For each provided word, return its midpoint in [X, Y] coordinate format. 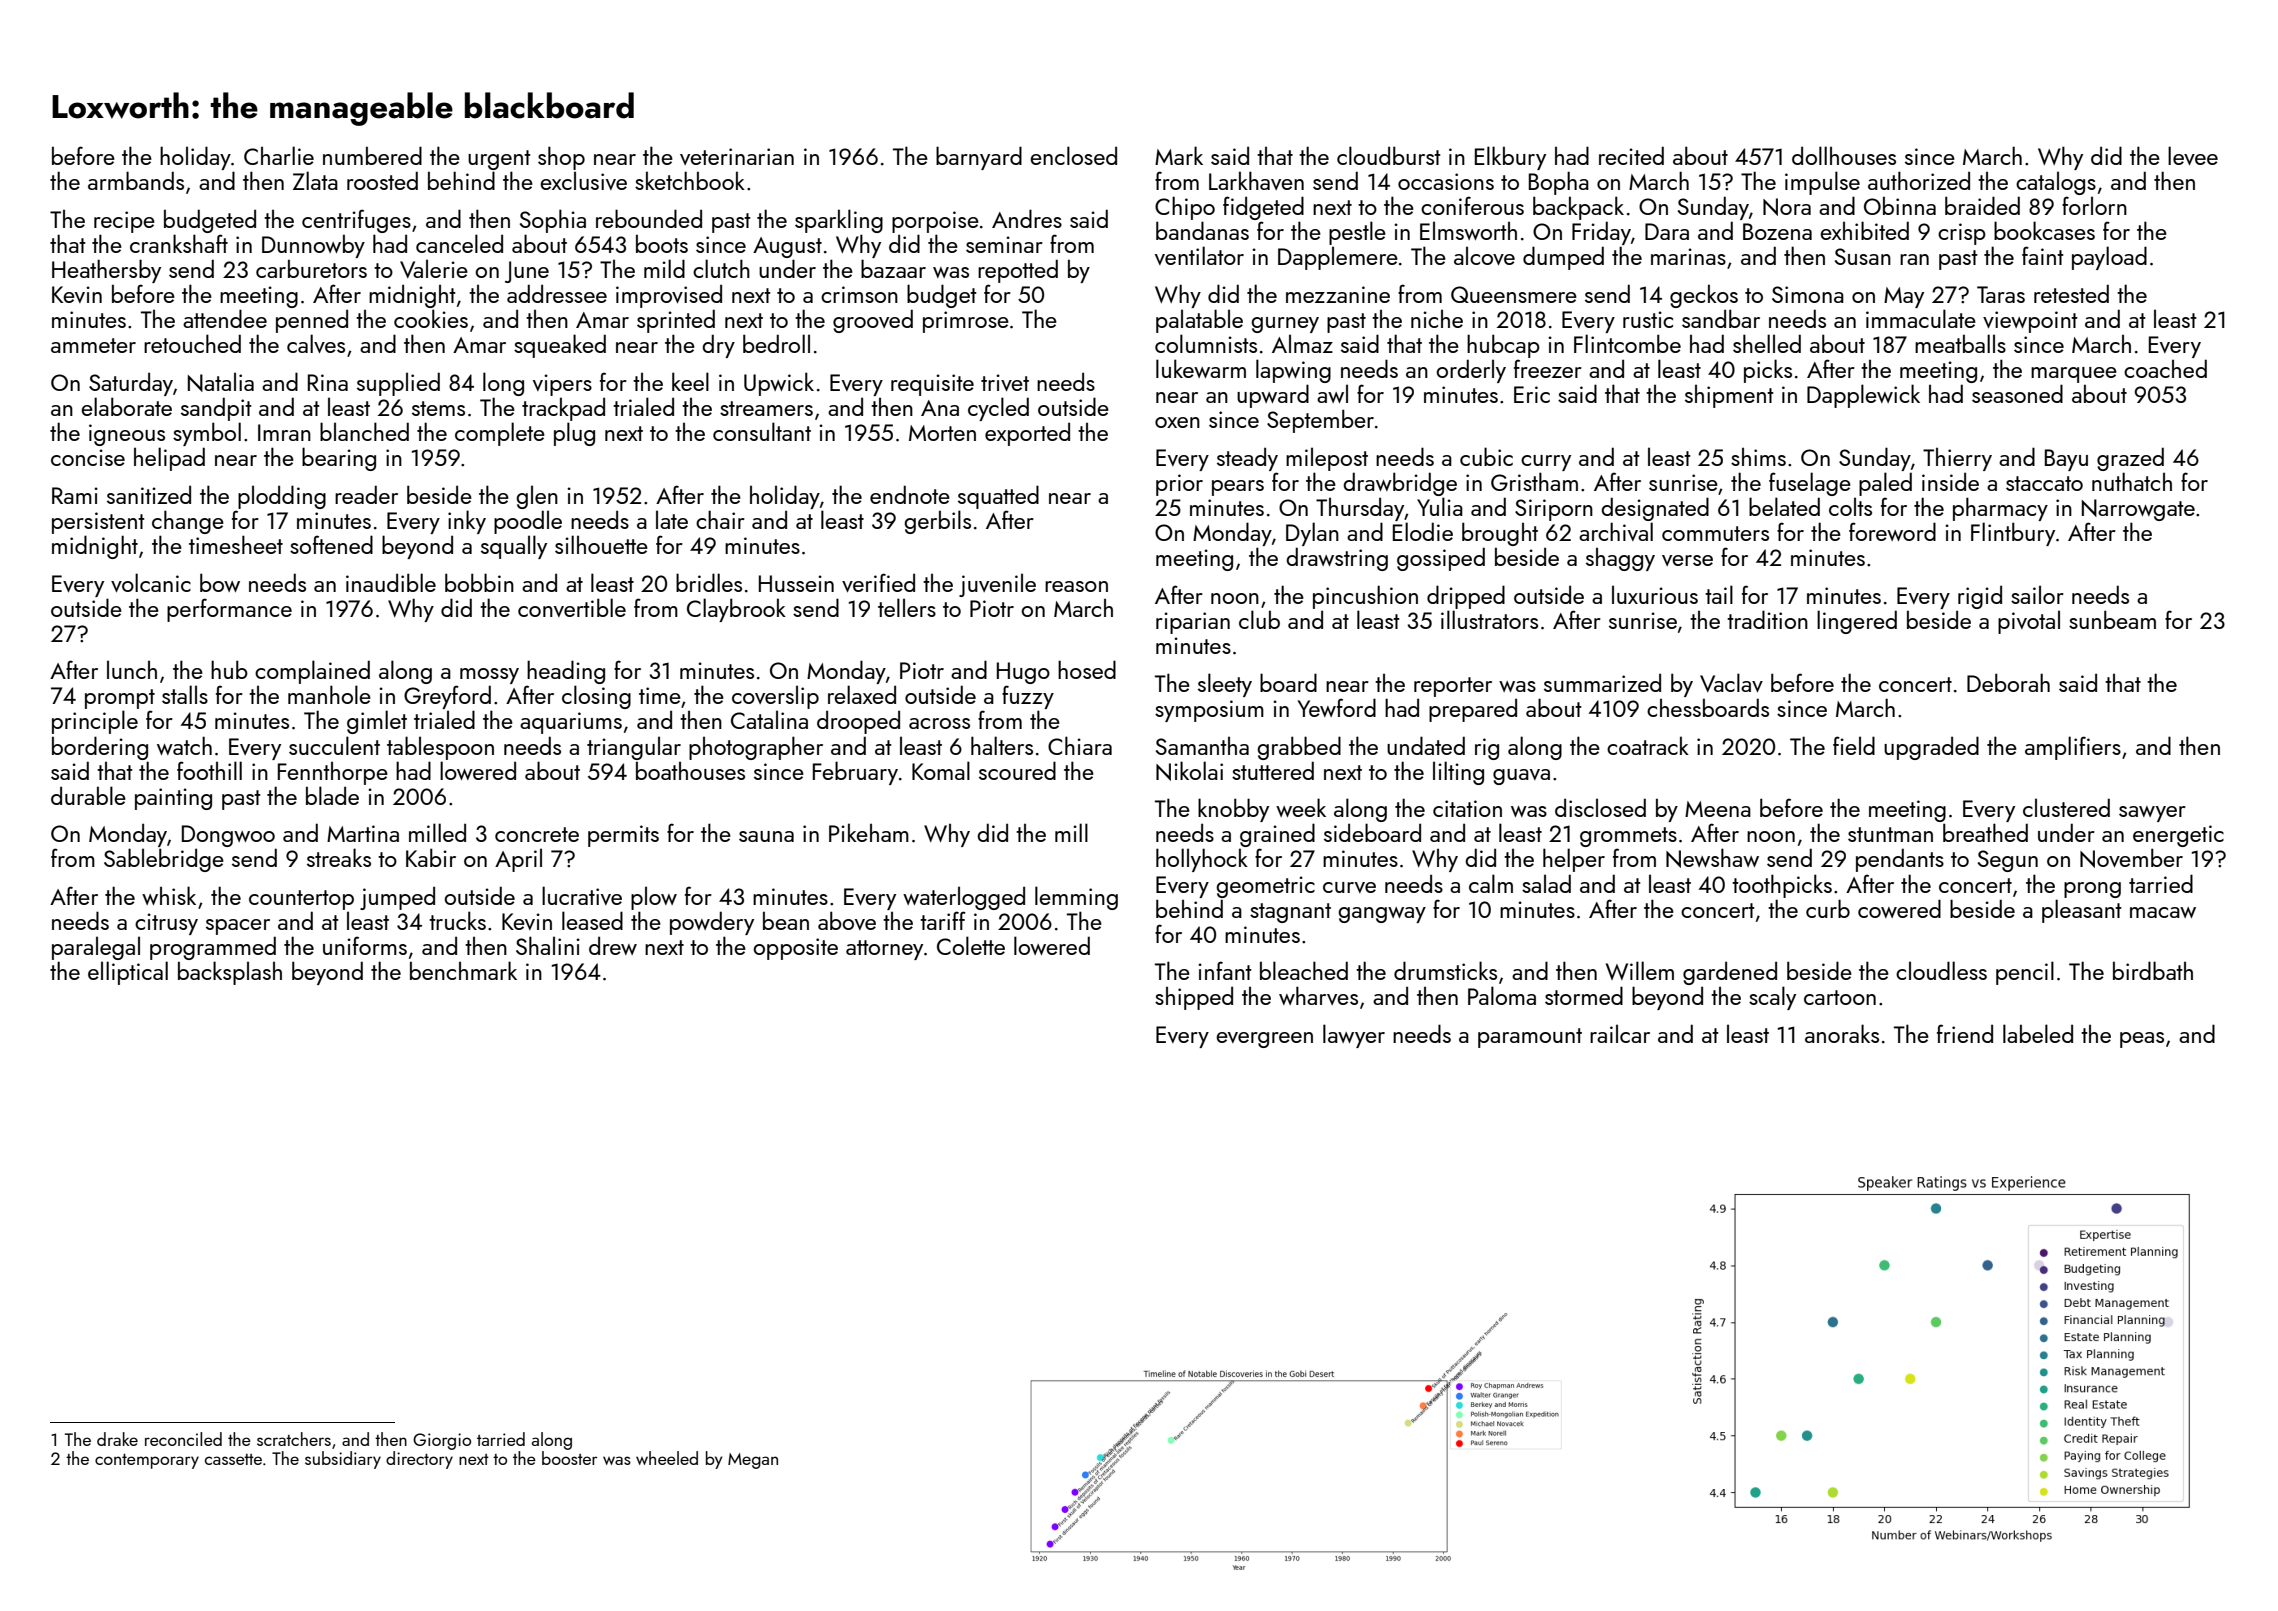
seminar [1004, 244]
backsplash [230, 973]
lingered [1857, 622]
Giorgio [442, 1441]
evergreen [1264, 1040]
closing [596, 697]
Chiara [1080, 745]
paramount [1530, 1038]
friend [1965, 1033]
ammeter [93, 345]
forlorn [2094, 205]
